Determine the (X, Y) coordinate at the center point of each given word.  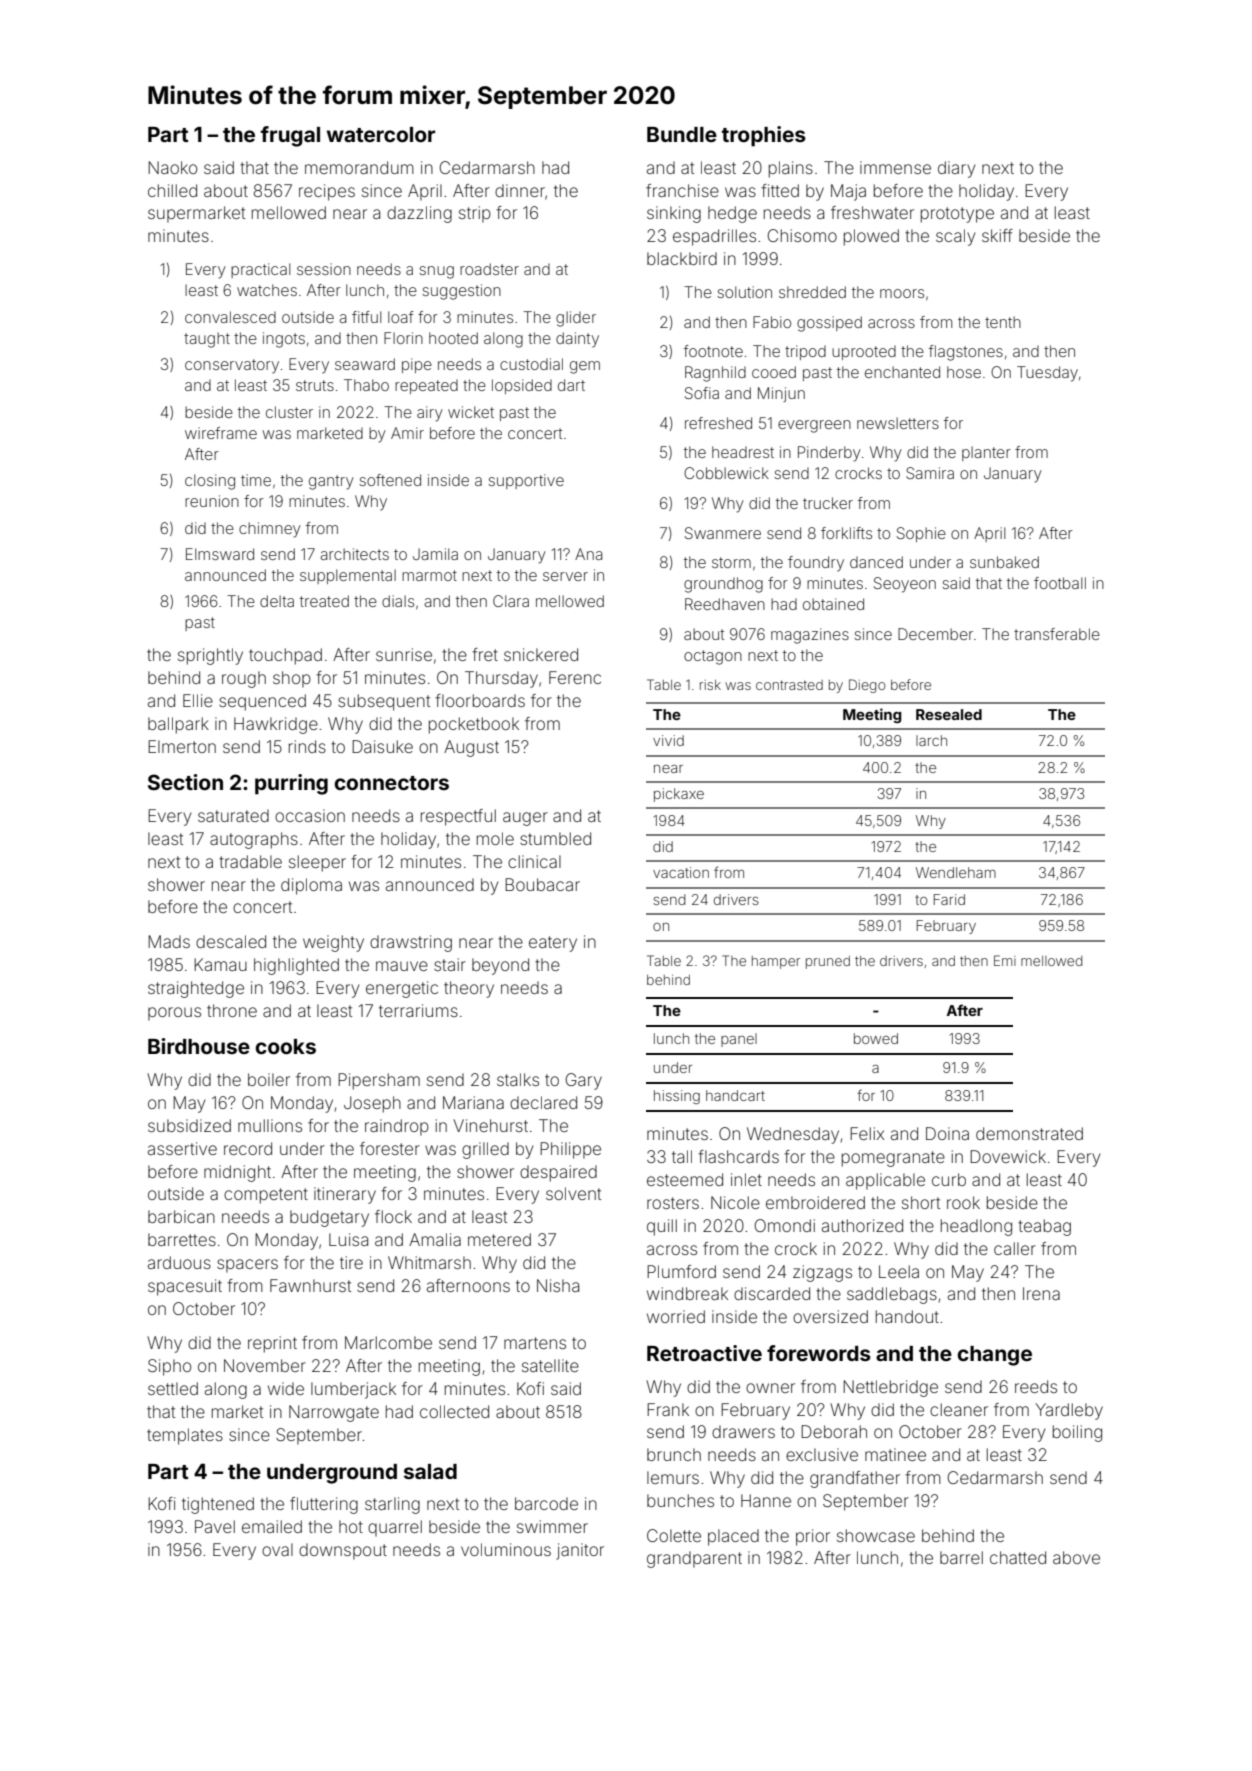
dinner (520, 190)
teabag (1044, 1227)
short (921, 1202)
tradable (250, 861)
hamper (776, 962)
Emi (1005, 960)
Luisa (348, 1239)
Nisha (558, 1285)
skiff (997, 235)
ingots (284, 340)
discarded (772, 1293)
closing (210, 482)
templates (185, 1436)
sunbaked (1004, 562)
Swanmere (723, 533)
